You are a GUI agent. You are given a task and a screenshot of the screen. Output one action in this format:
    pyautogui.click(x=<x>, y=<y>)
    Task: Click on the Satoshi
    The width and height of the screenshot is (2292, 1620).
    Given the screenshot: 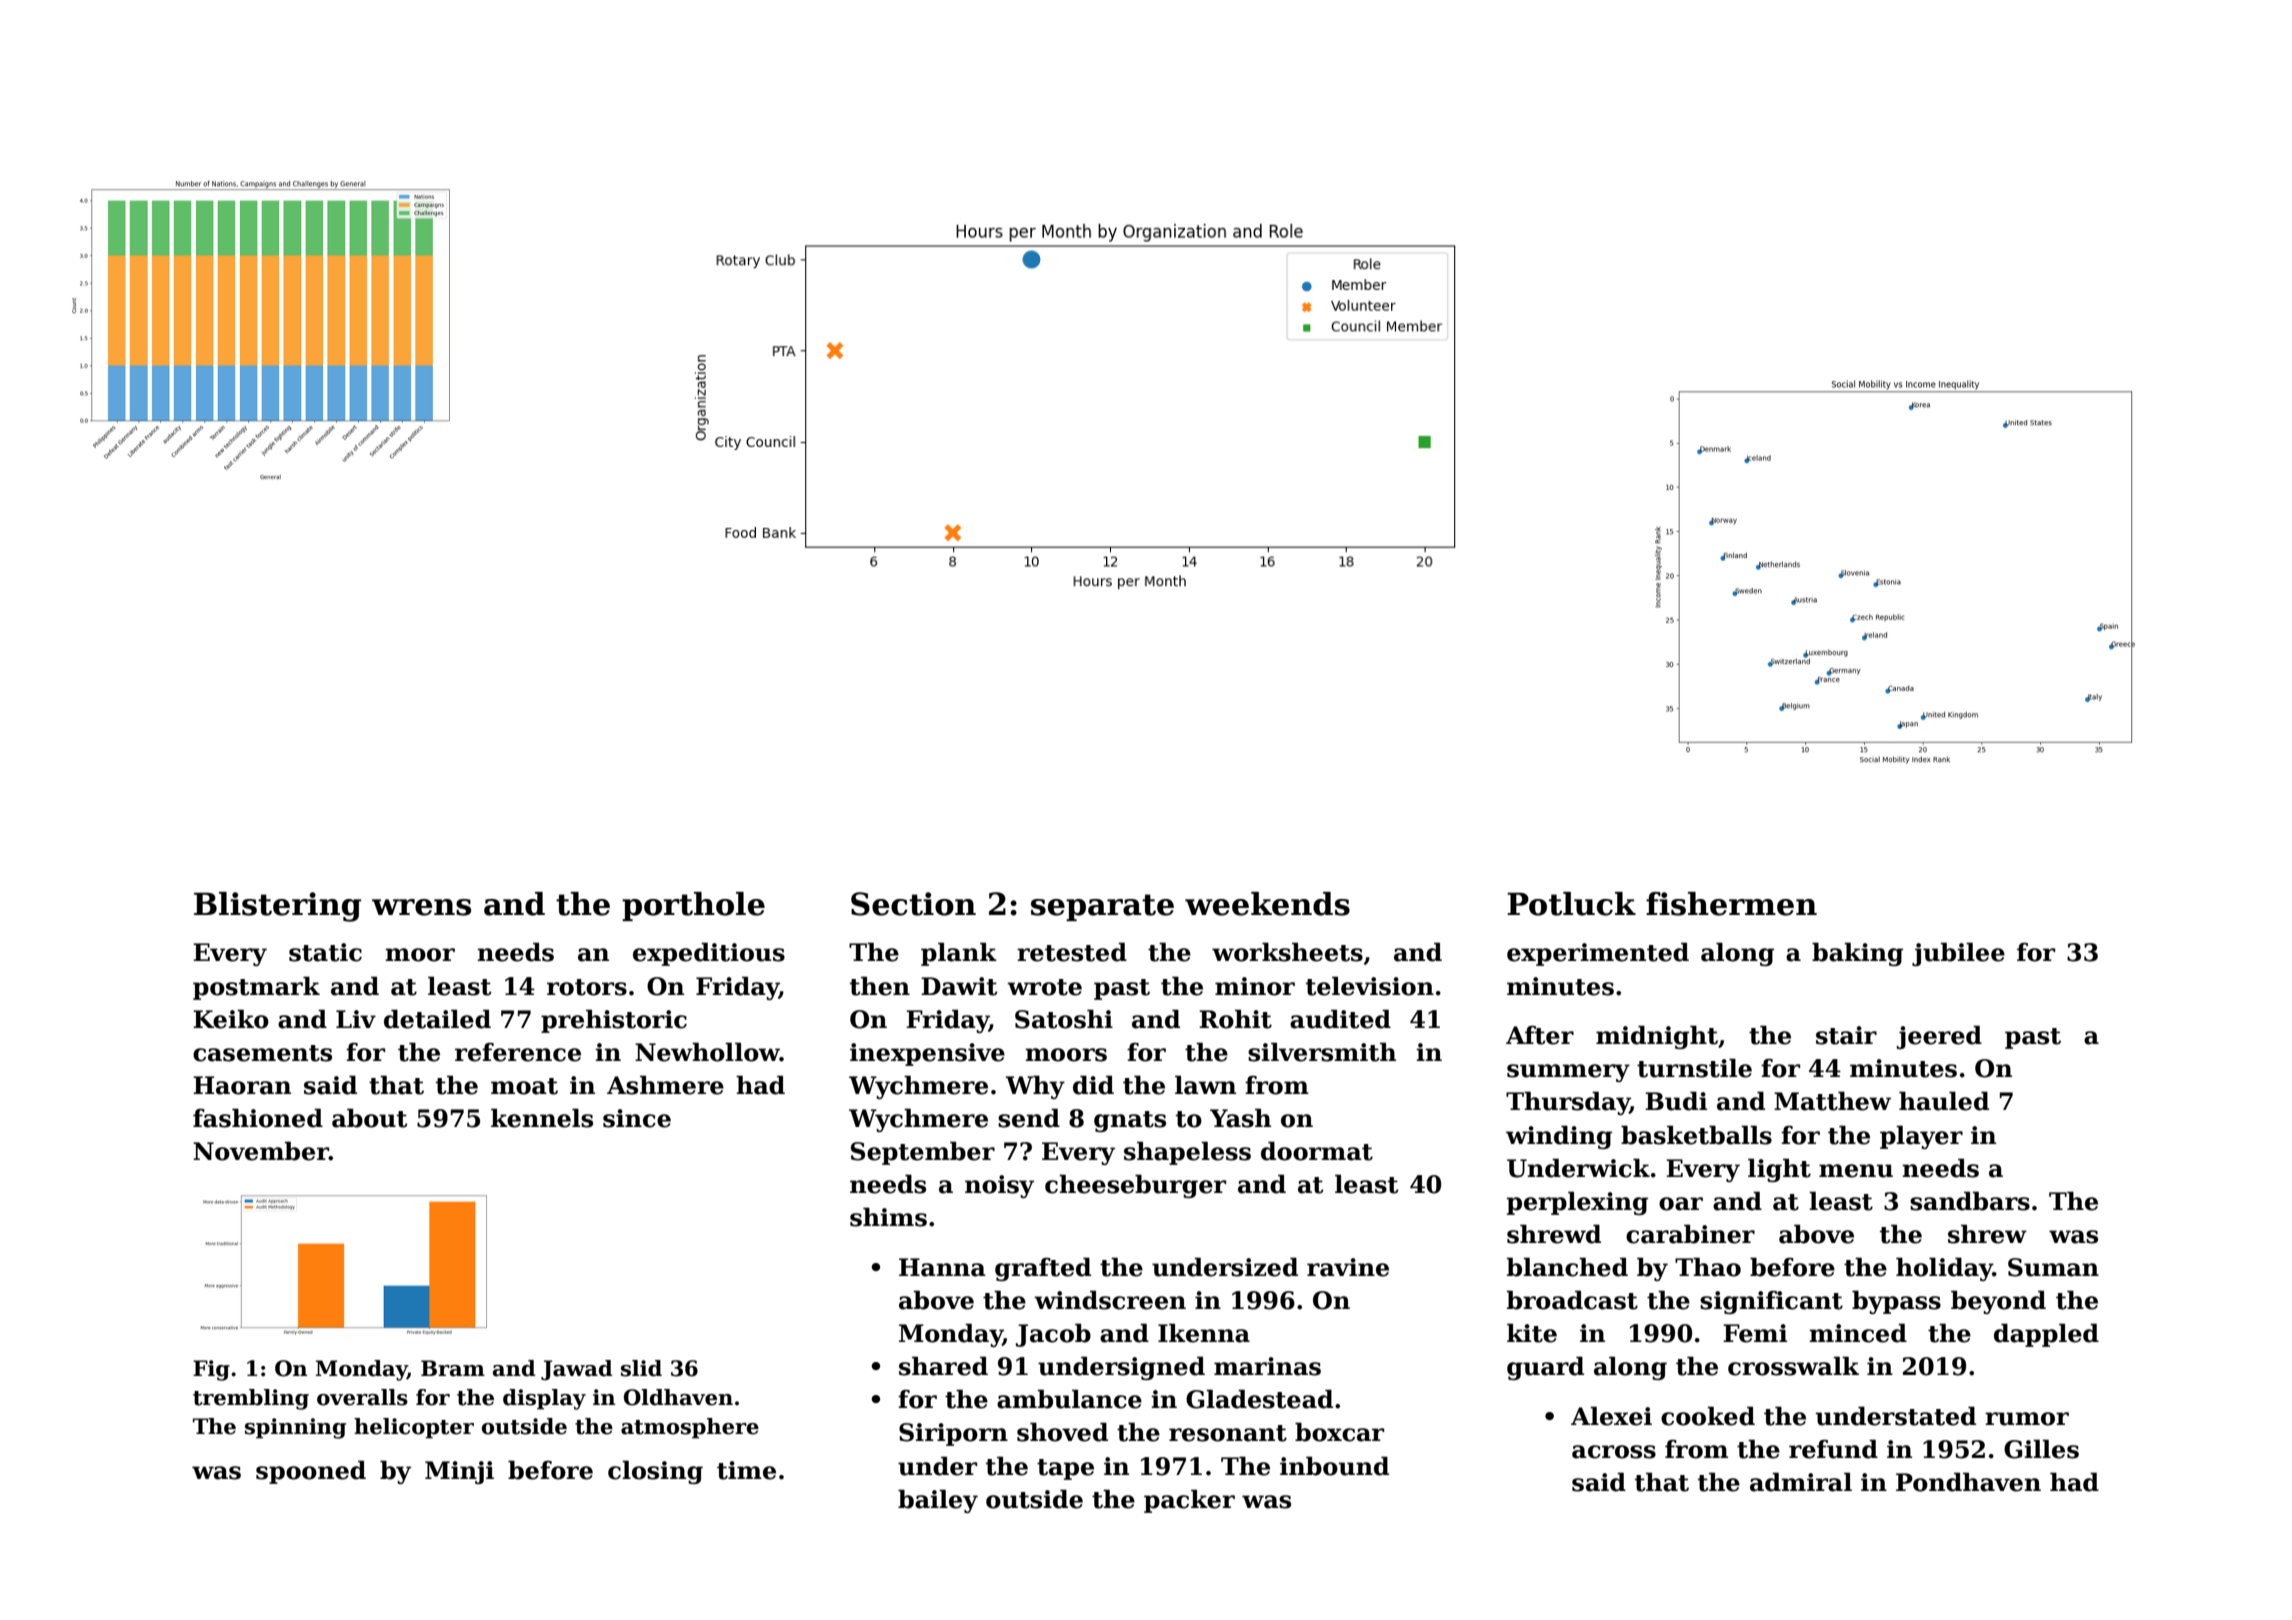 What is the action you would take?
    pyautogui.click(x=1064, y=1019)
